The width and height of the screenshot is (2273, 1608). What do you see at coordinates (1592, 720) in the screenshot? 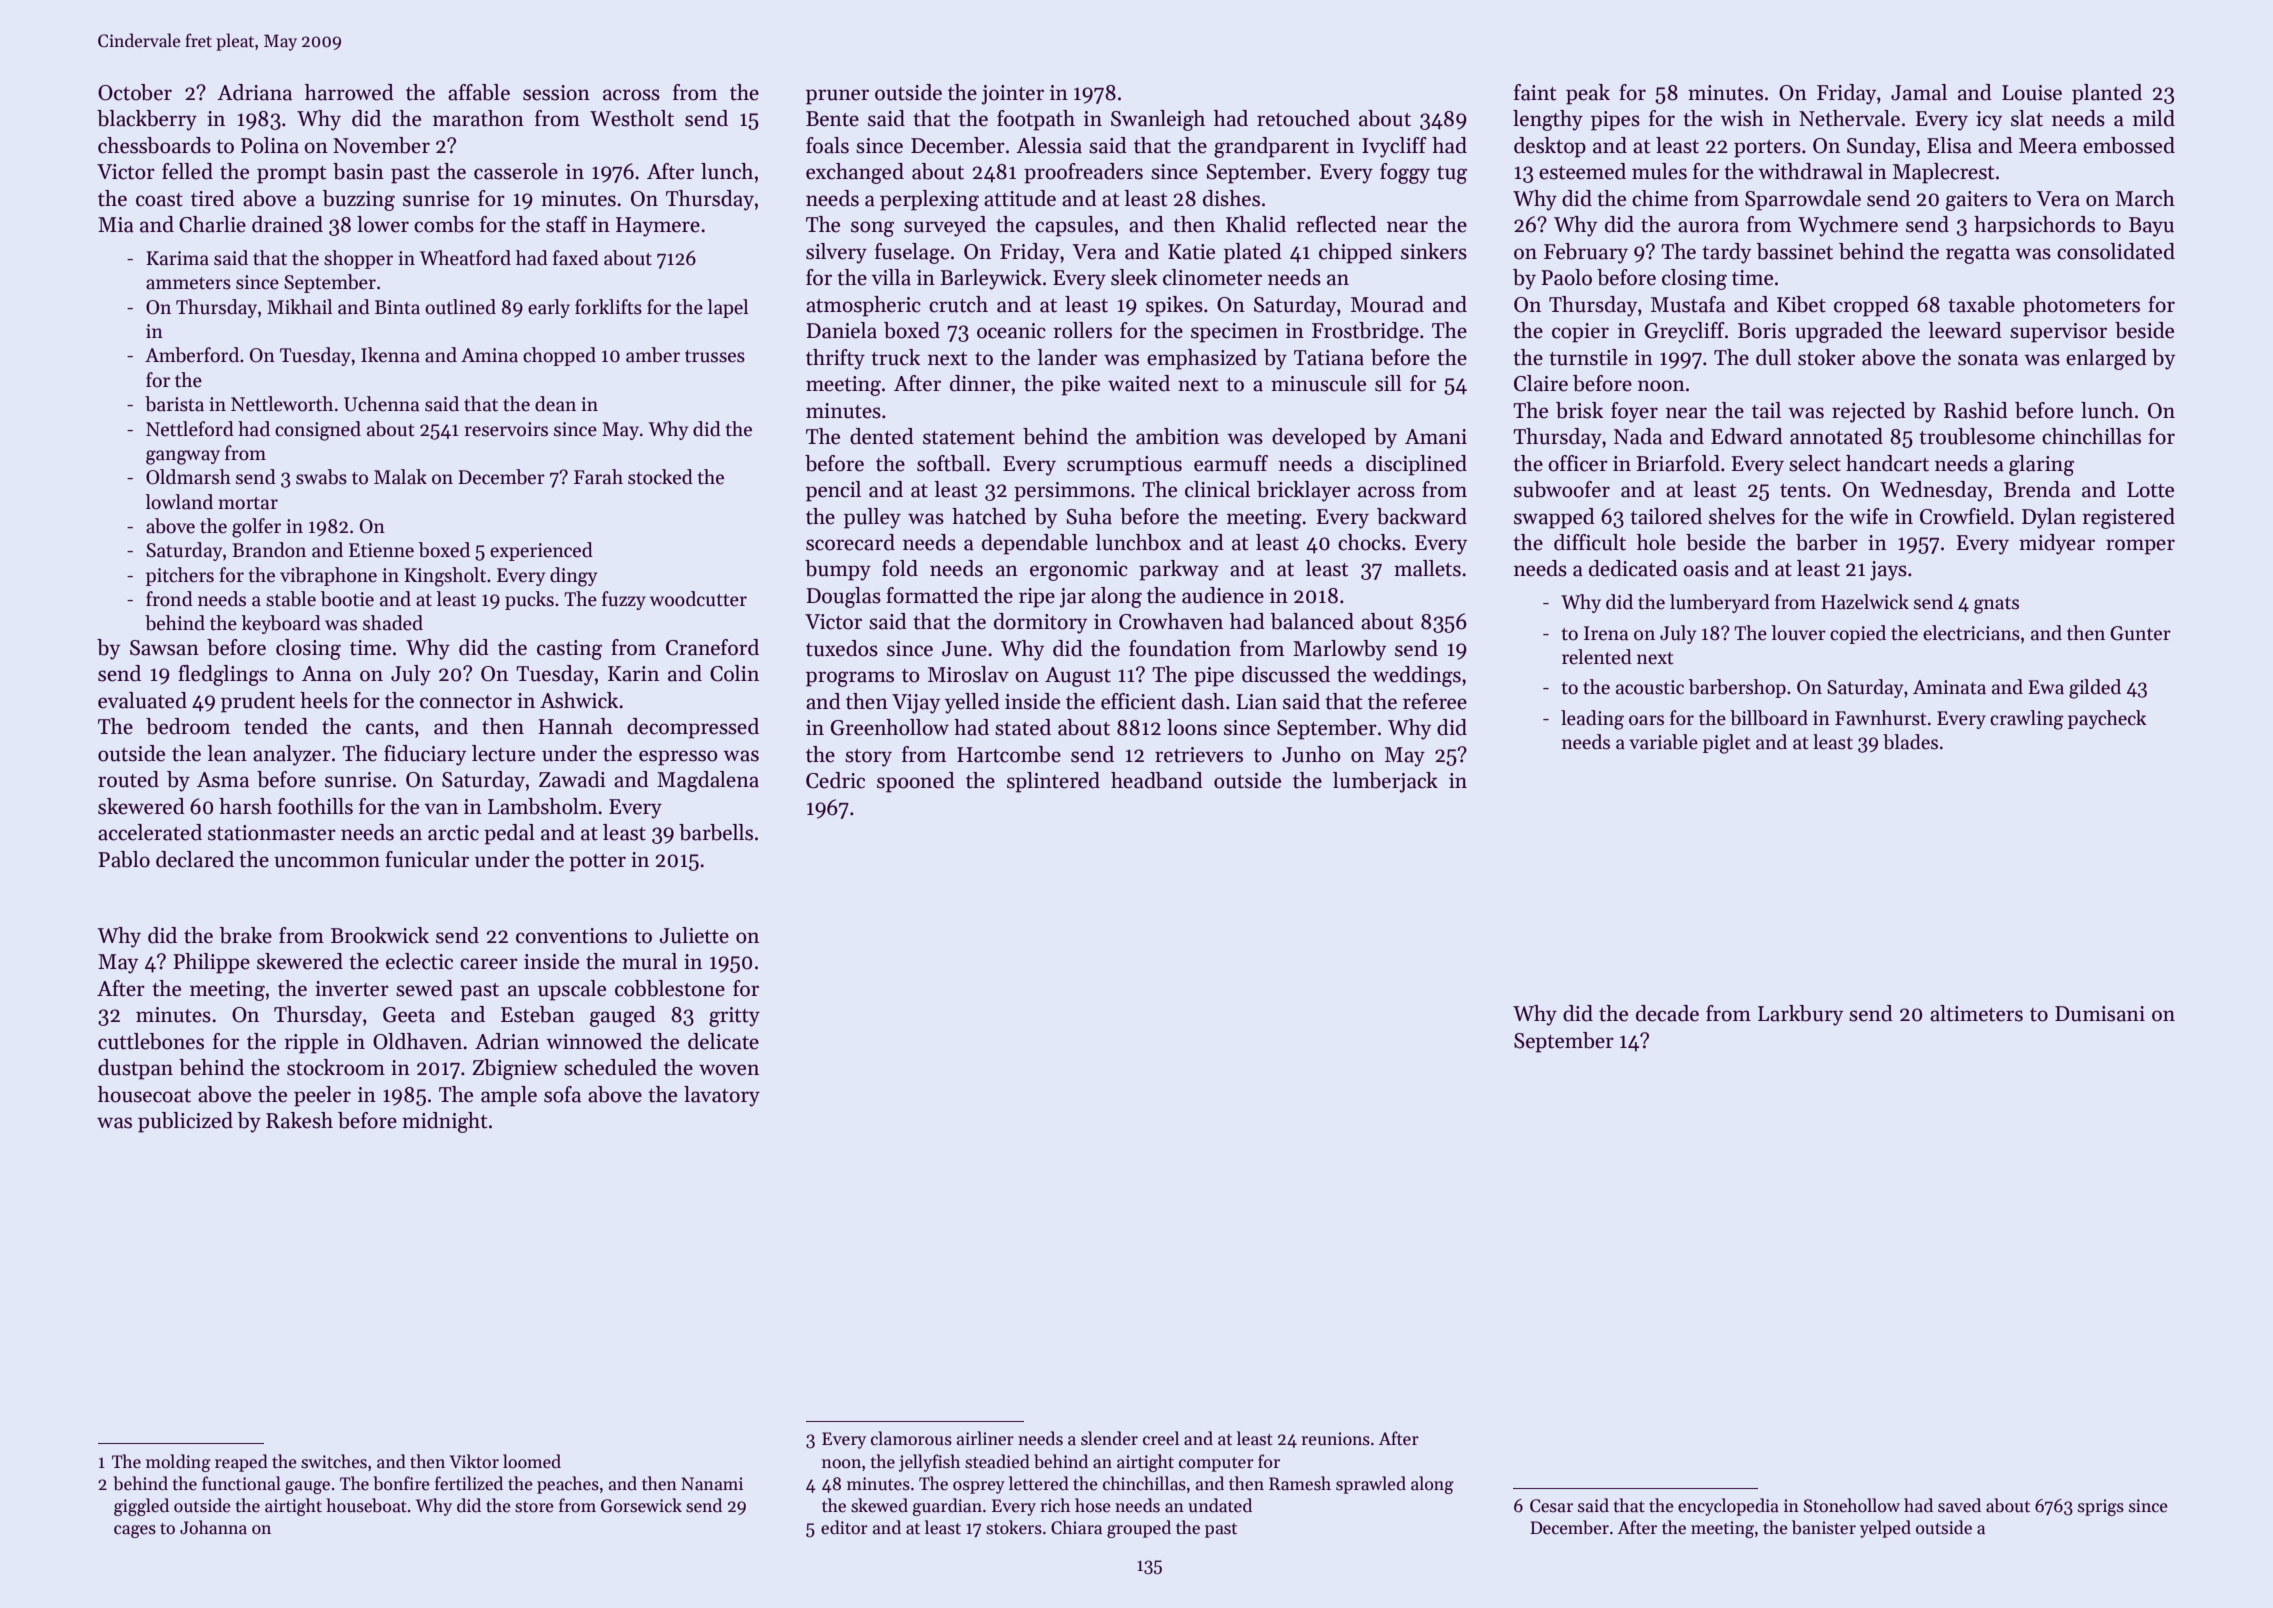
I see `leading` at bounding box center [1592, 720].
